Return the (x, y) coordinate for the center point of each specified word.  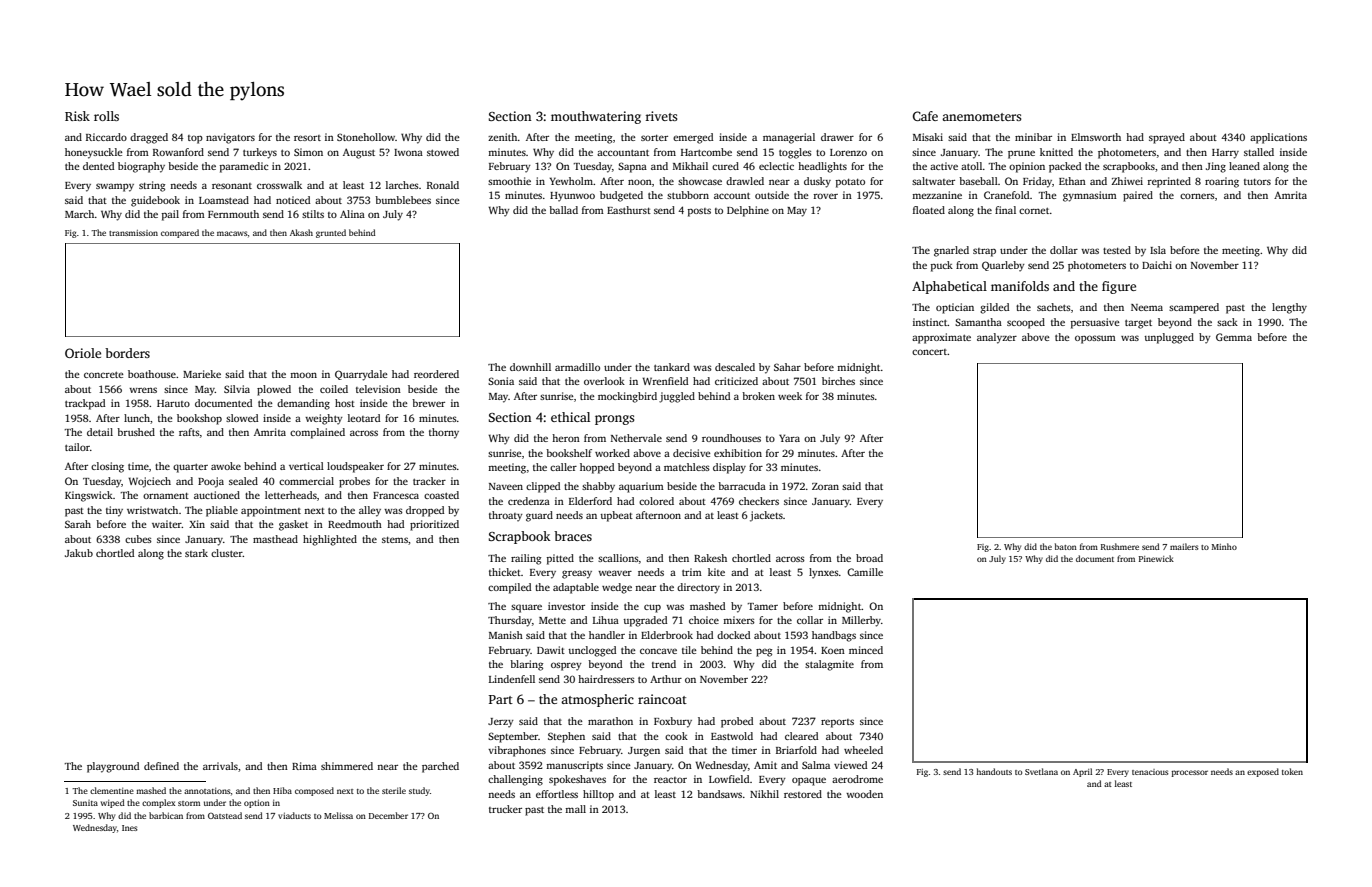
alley (370, 511)
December (388, 815)
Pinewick (1156, 558)
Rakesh (710, 558)
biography (141, 167)
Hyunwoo (572, 197)
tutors (1257, 182)
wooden (864, 794)
